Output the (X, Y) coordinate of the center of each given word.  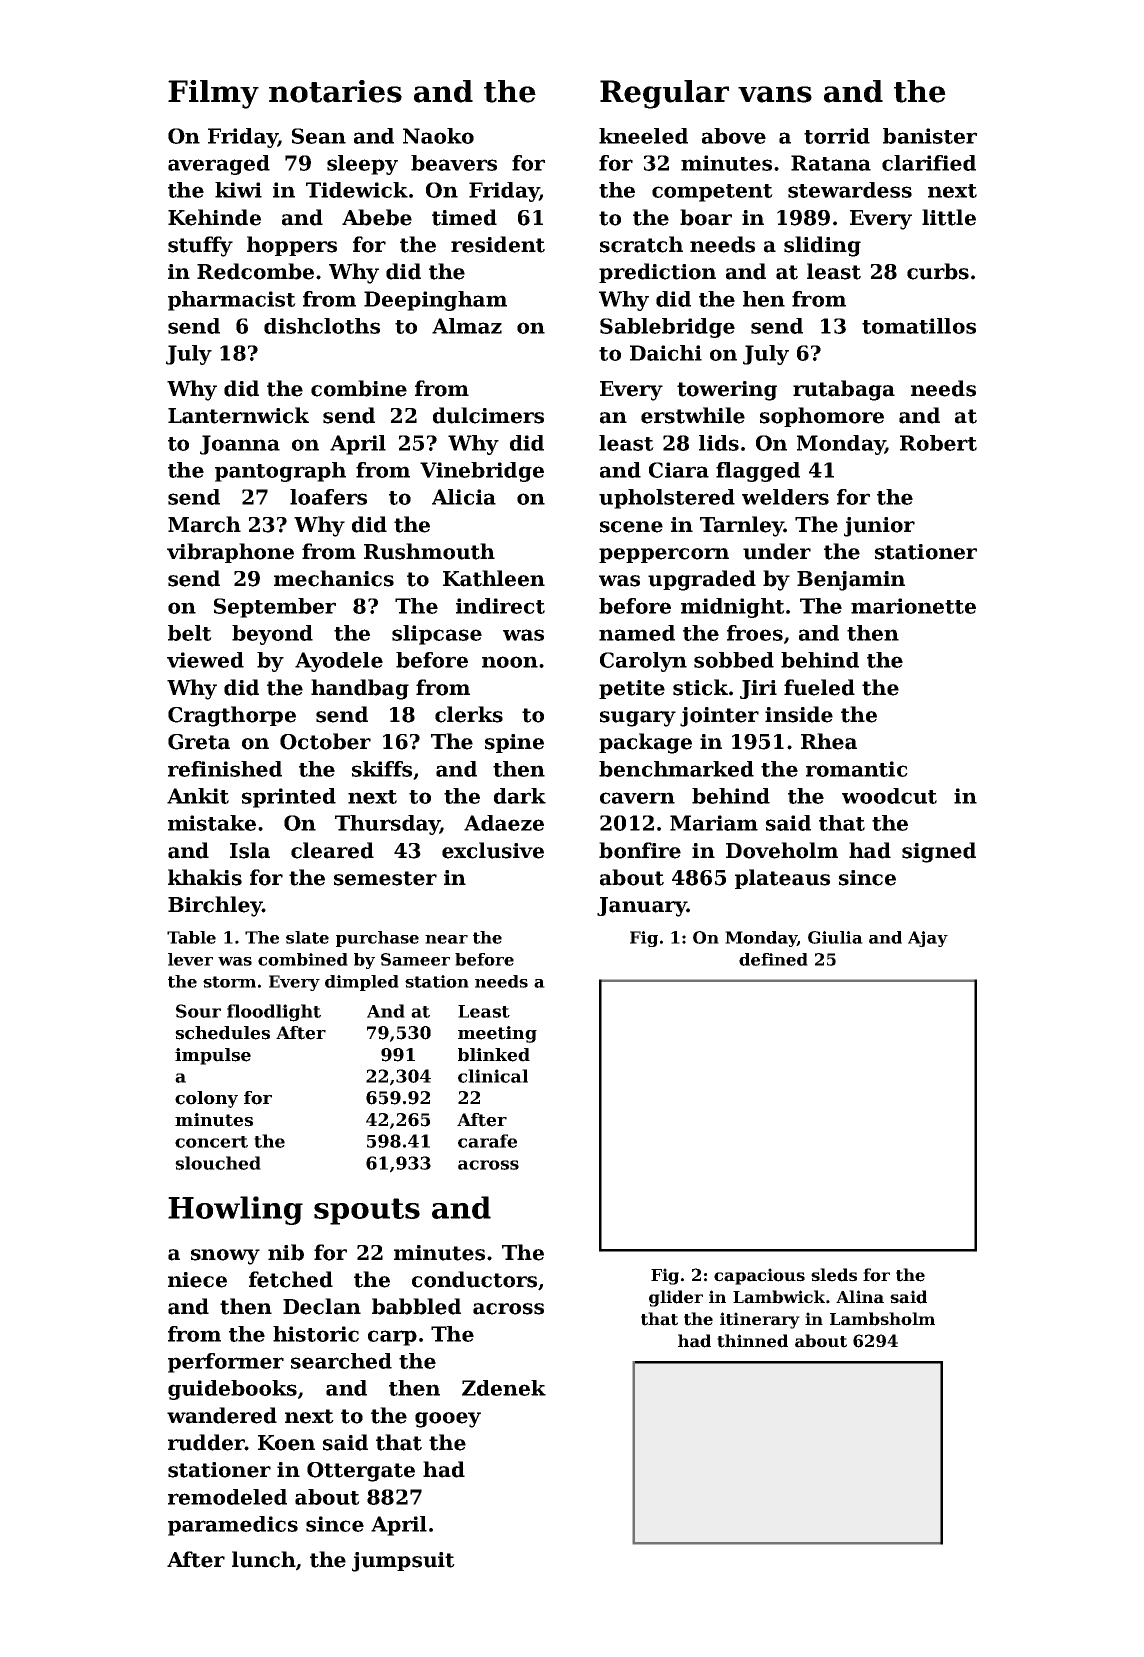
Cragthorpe (232, 716)
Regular (664, 94)
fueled (819, 687)
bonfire (640, 850)
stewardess (850, 190)
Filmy (213, 94)
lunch (264, 1559)
